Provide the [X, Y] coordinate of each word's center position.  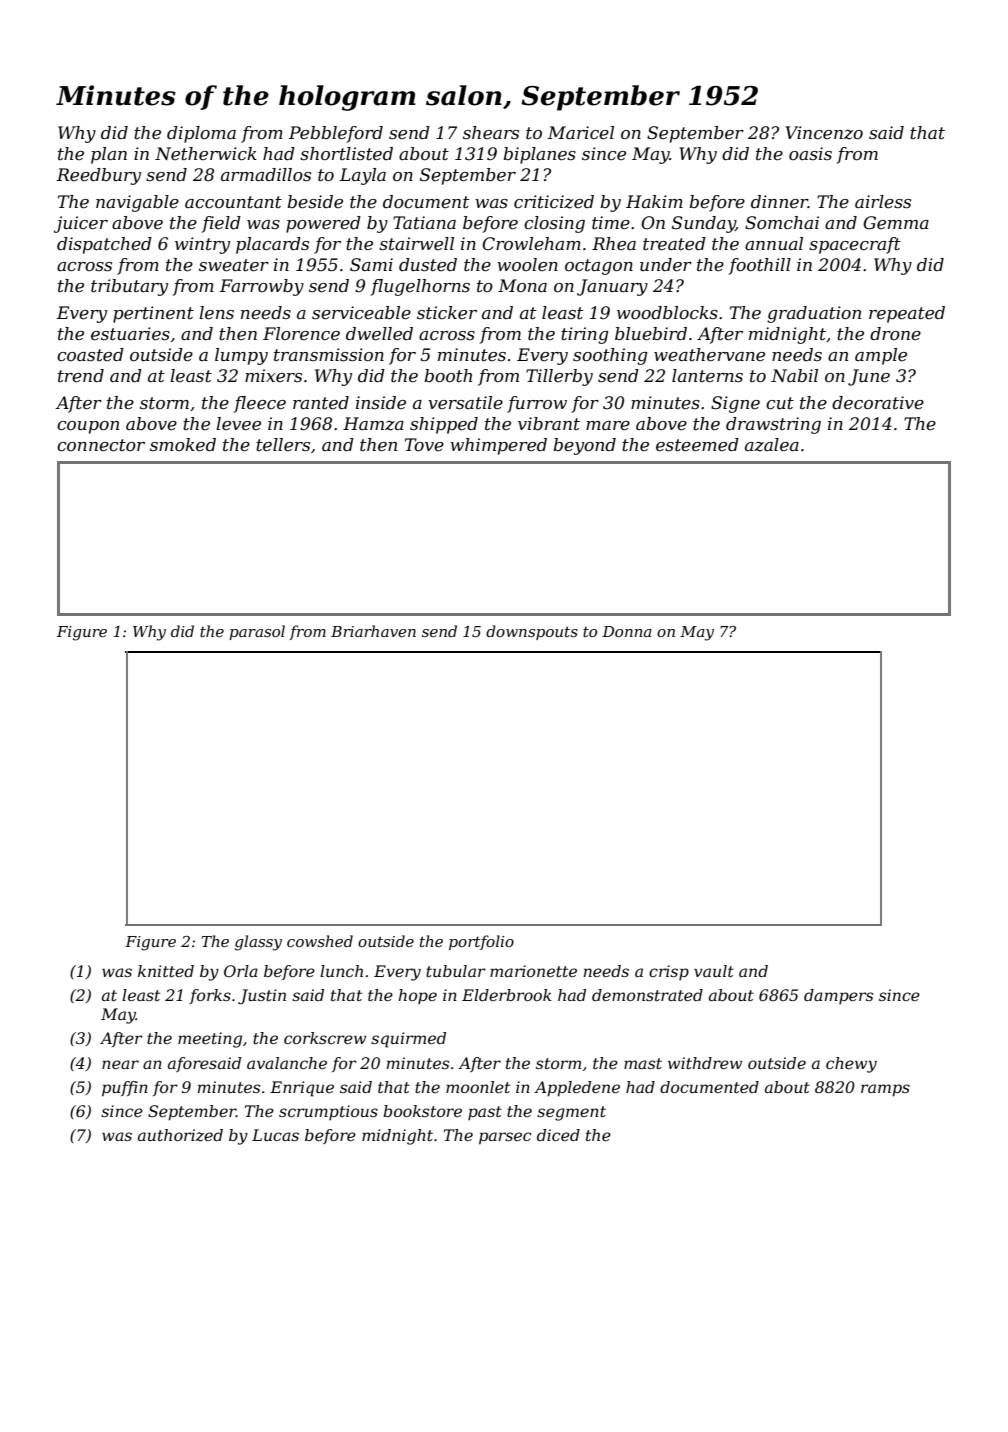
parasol [257, 632]
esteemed [697, 445]
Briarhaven [373, 631]
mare [608, 426]
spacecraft [855, 245]
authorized [180, 1135]
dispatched [104, 245]
